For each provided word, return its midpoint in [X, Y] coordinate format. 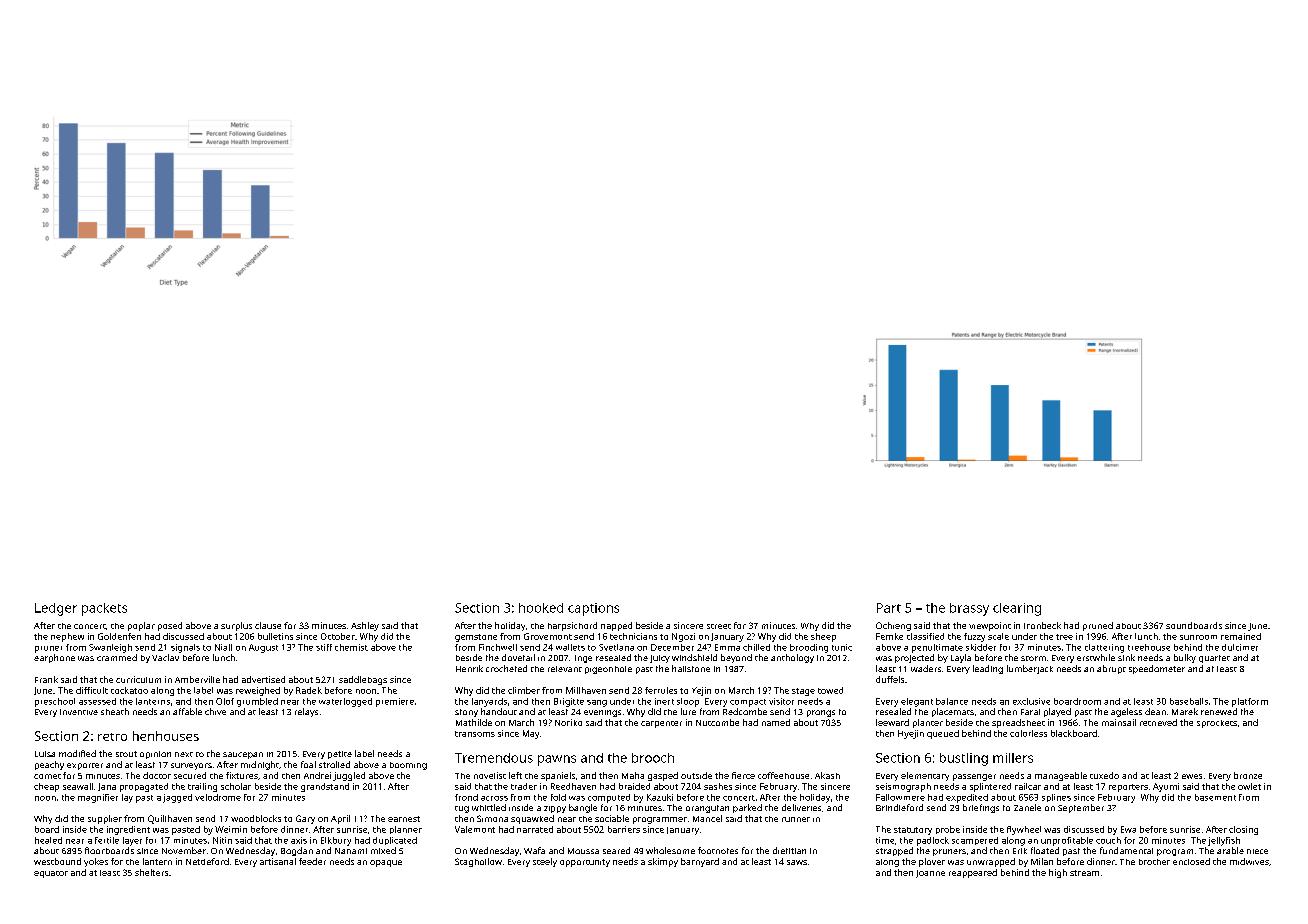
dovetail [518, 657]
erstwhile [1096, 657]
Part [889, 608]
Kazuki [660, 797]
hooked [541, 608]
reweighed [258, 691]
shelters [151, 872]
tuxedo [1104, 775]
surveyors [191, 766]
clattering [1104, 648]
